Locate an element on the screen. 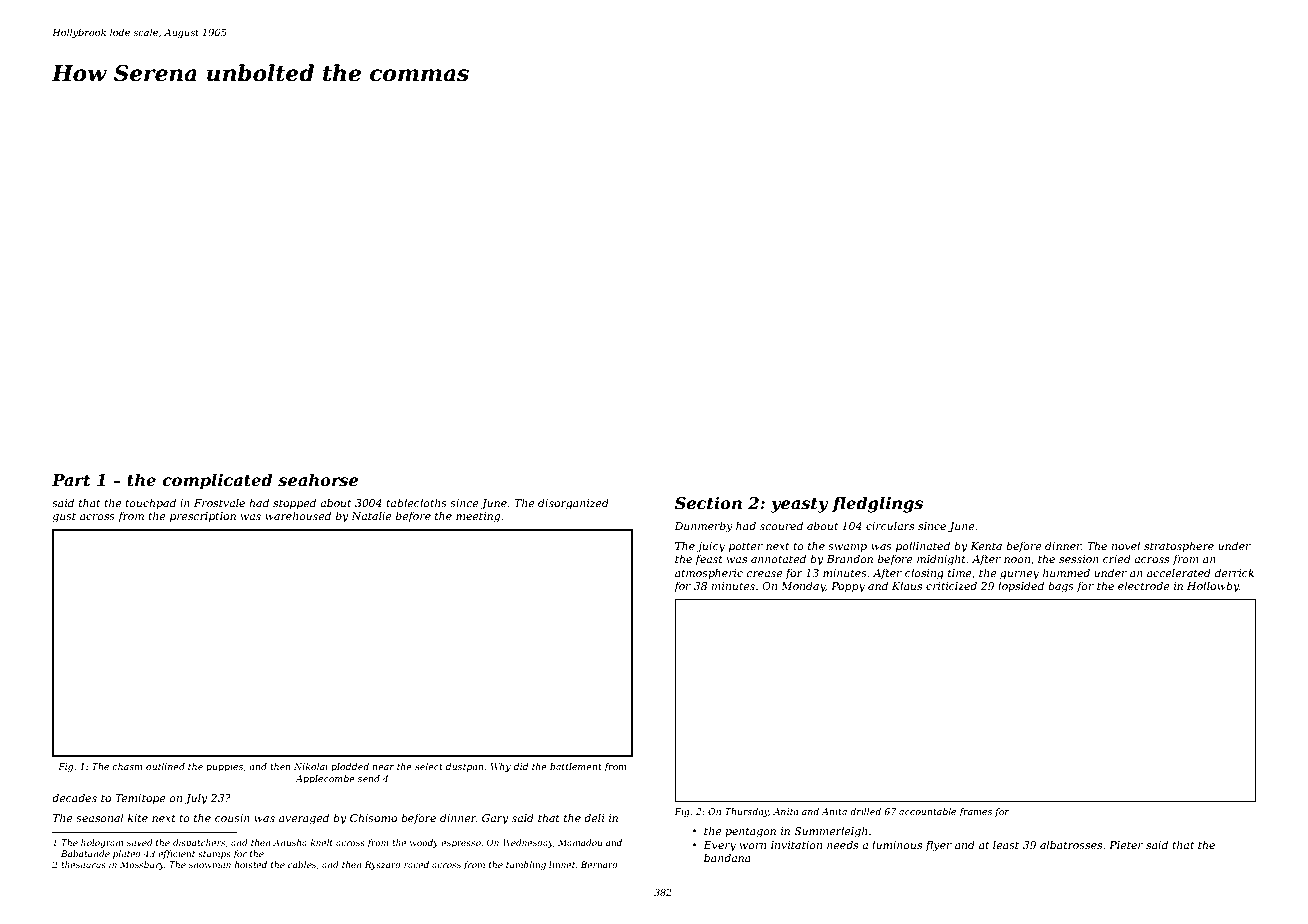 The height and width of the screenshot is (924, 1308). Hollowby is located at coordinates (1213, 587).
